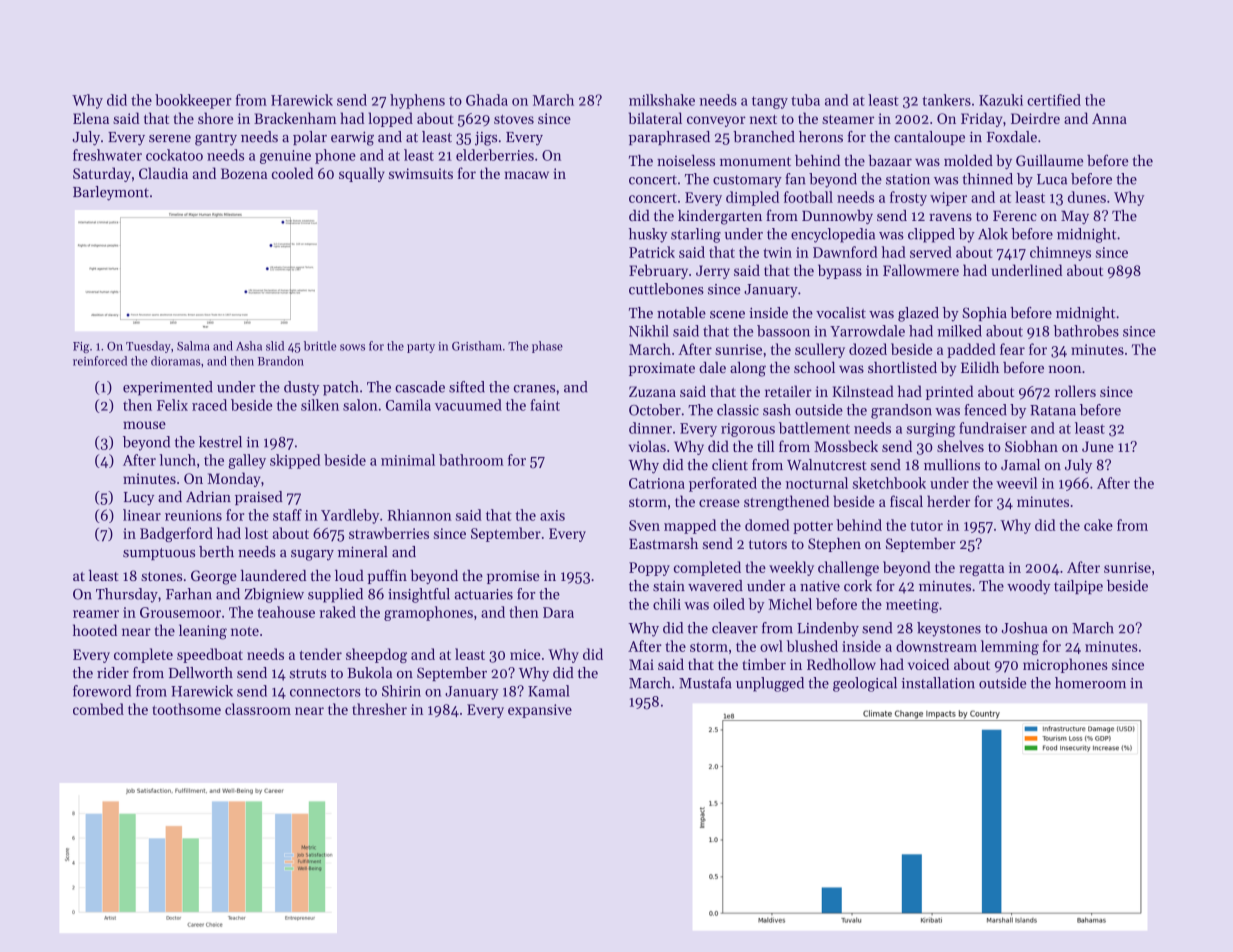 This screenshot has width=1233, height=952. What do you see at coordinates (193, 101) in the screenshot?
I see `bookkeeper` at bounding box center [193, 101].
